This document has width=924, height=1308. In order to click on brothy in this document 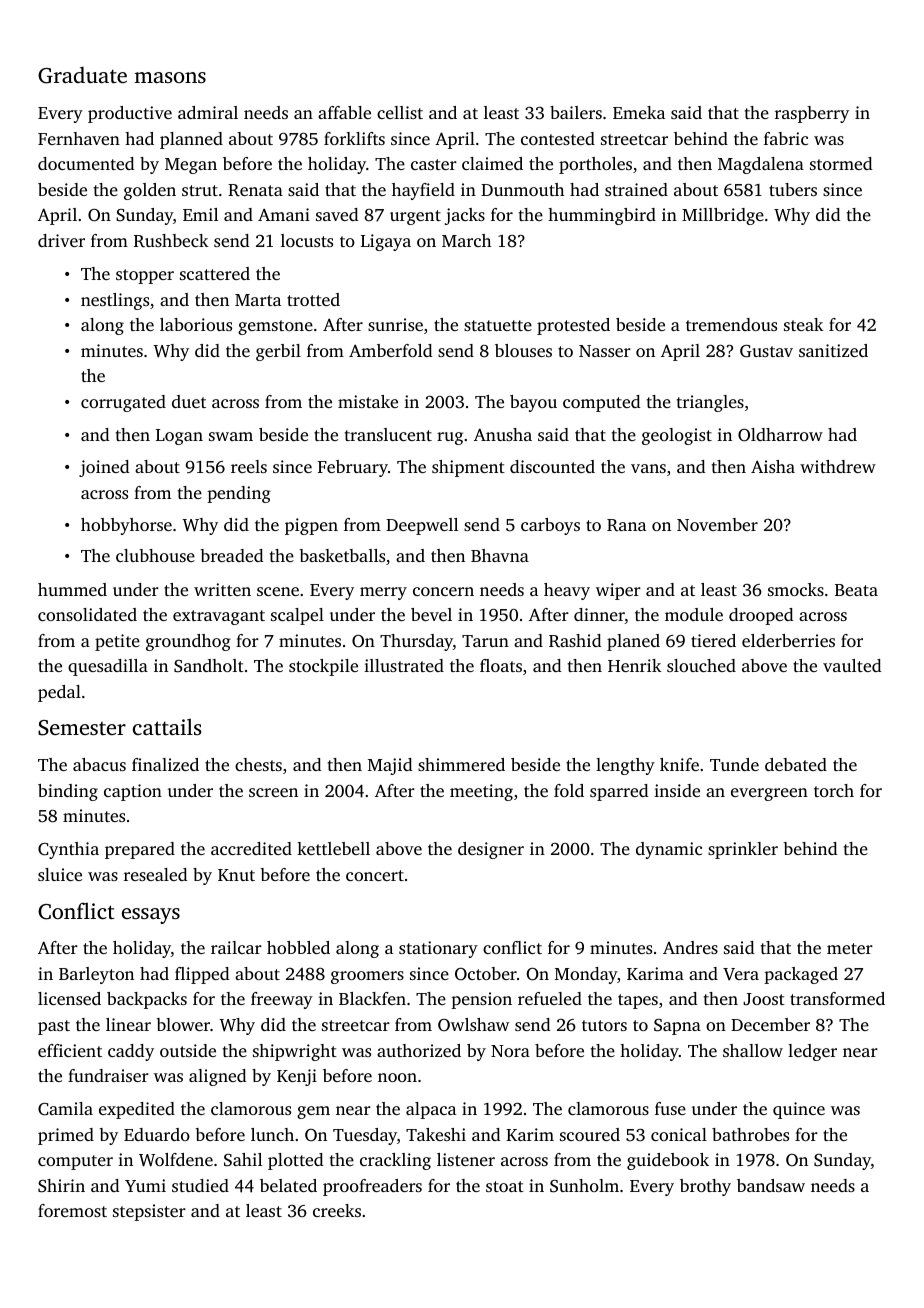, I will do `click(705, 1187)`.
